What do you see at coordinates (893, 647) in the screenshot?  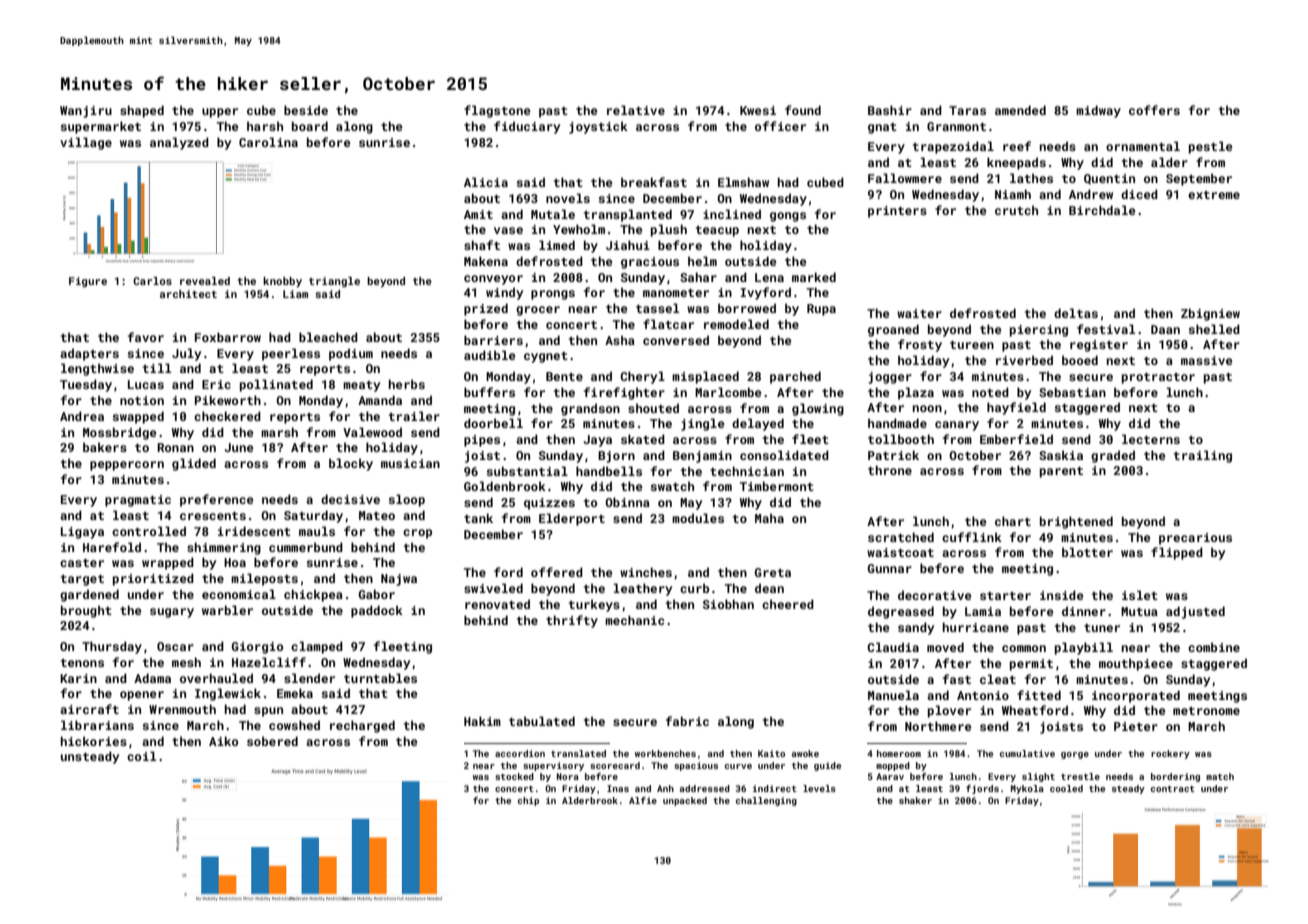 I see `Claudia` at bounding box center [893, 647].
